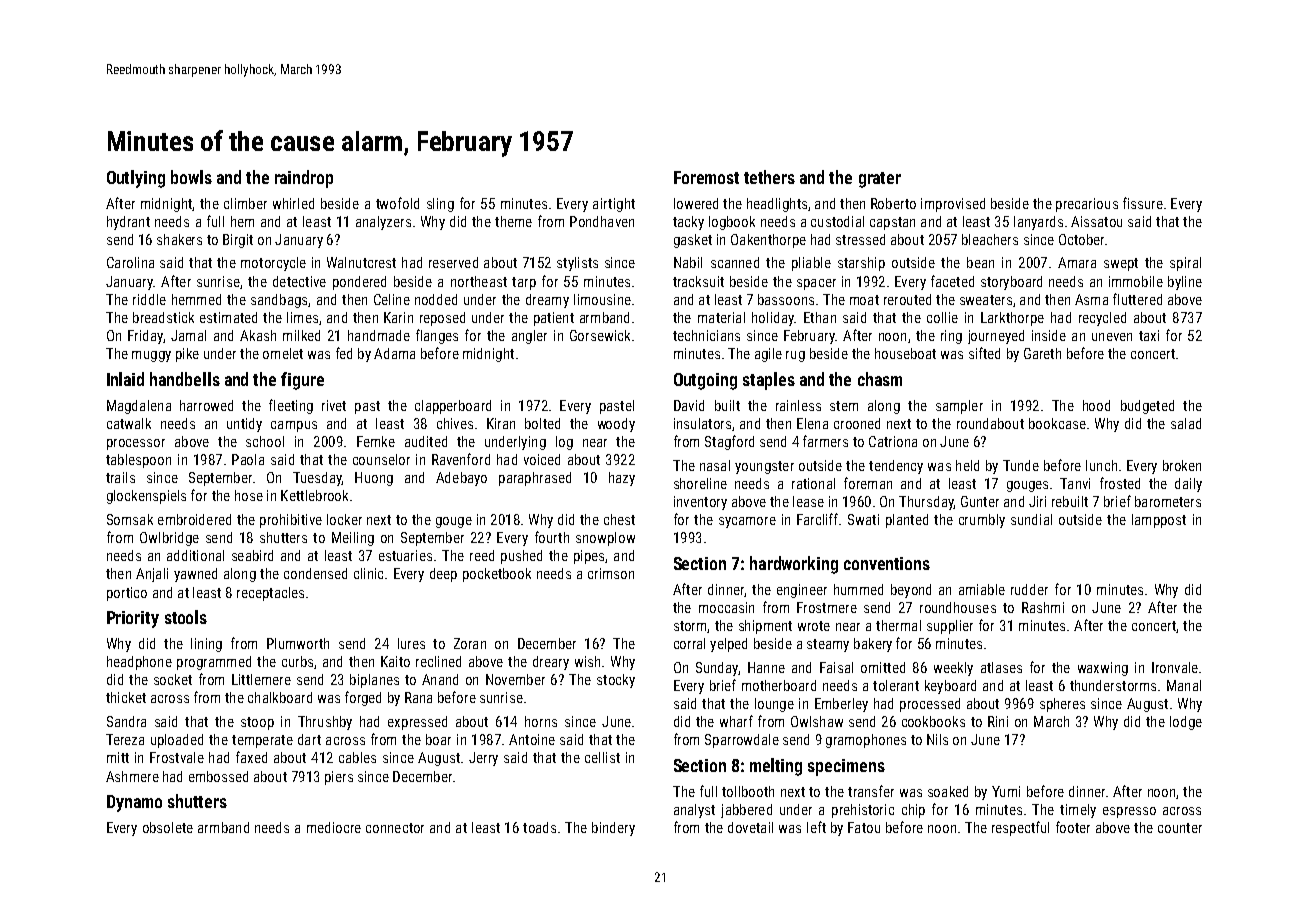 The width and height of the document is (1308, 924). Describe the element at coordinates (392, 299) in the document. I see `Celine` at that location.
